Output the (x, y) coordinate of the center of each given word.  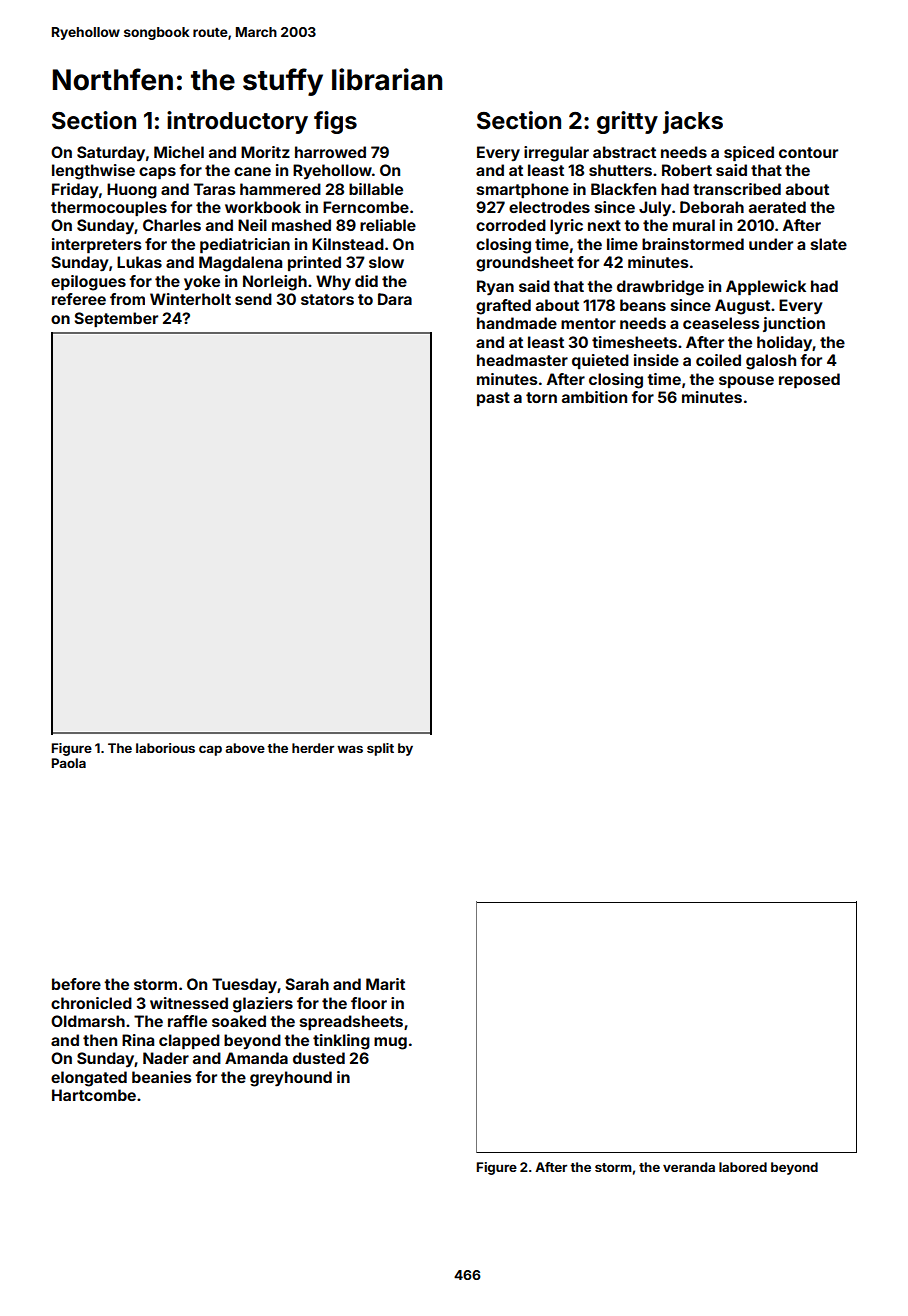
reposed (809, 380)
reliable (388, 225)
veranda (689, 1167)
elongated (89, 1079)
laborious (165, 748)
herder (313, 748)
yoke (202, 282)
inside (656, 360)
